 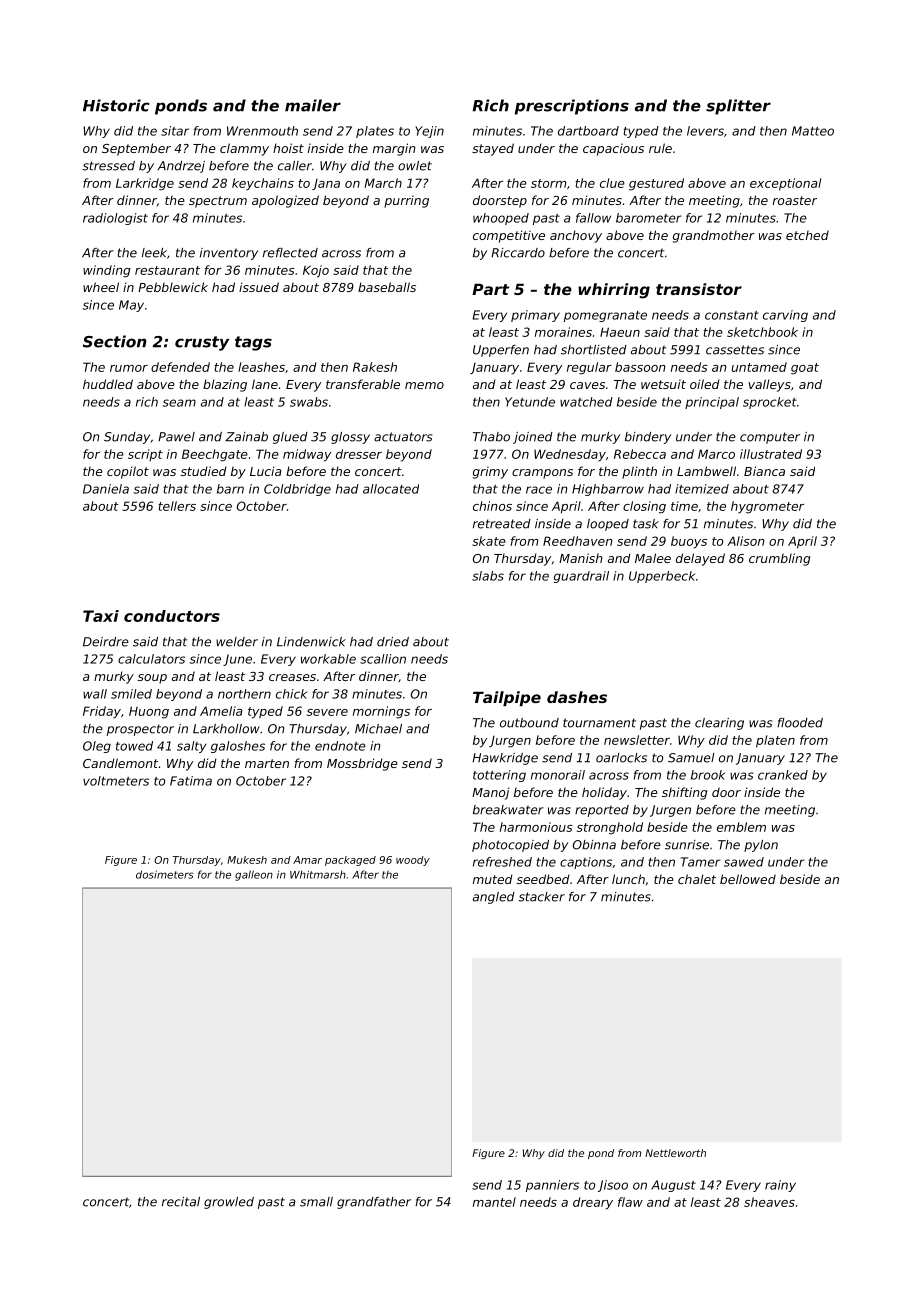 I want to click on grandmother, so click(x=714, y=236).
